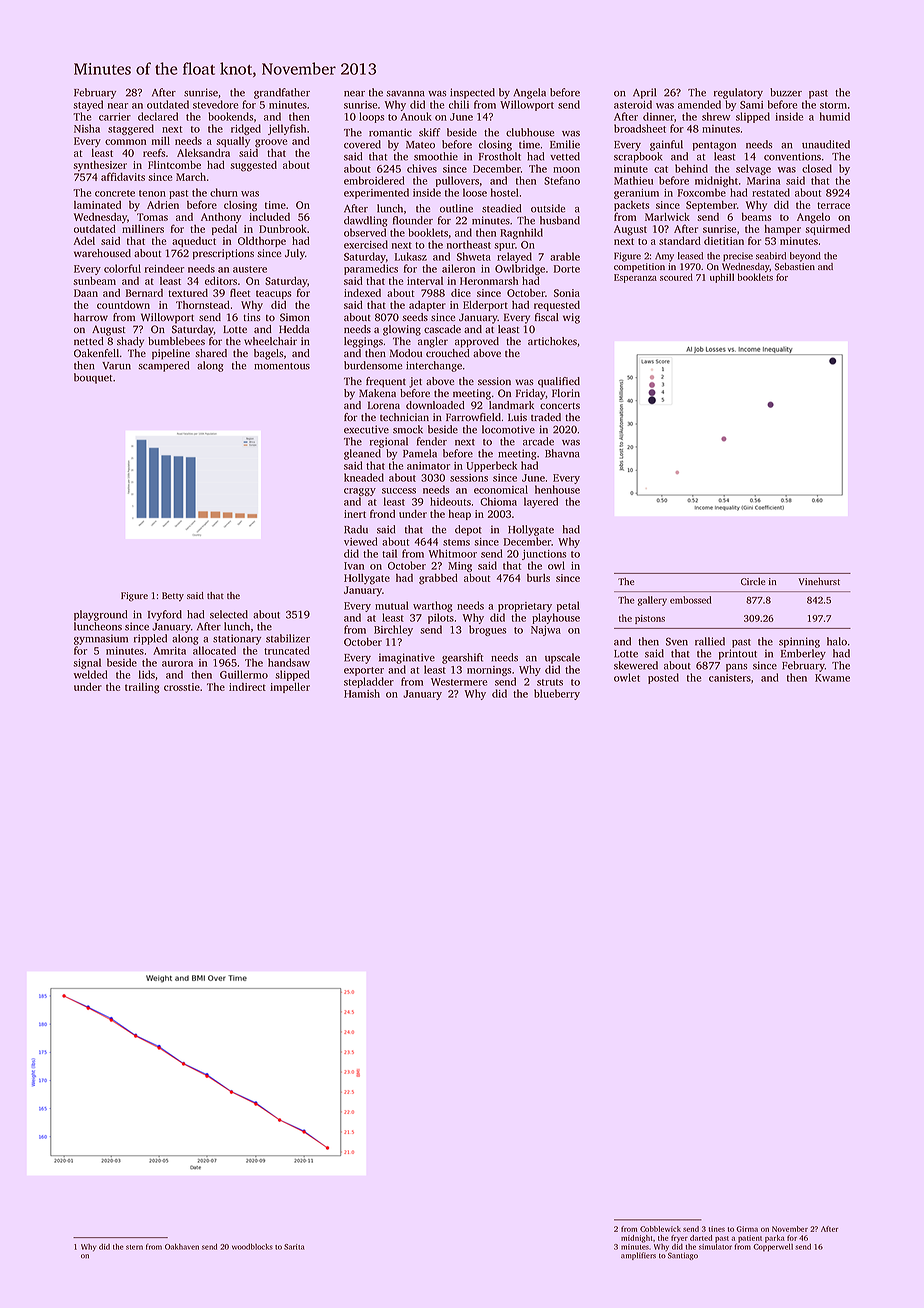 This document has width=924, height=1308. What do you see at coordinates (405, 94) in the document?
I see `savanna` at bounding box center [405, 94].
